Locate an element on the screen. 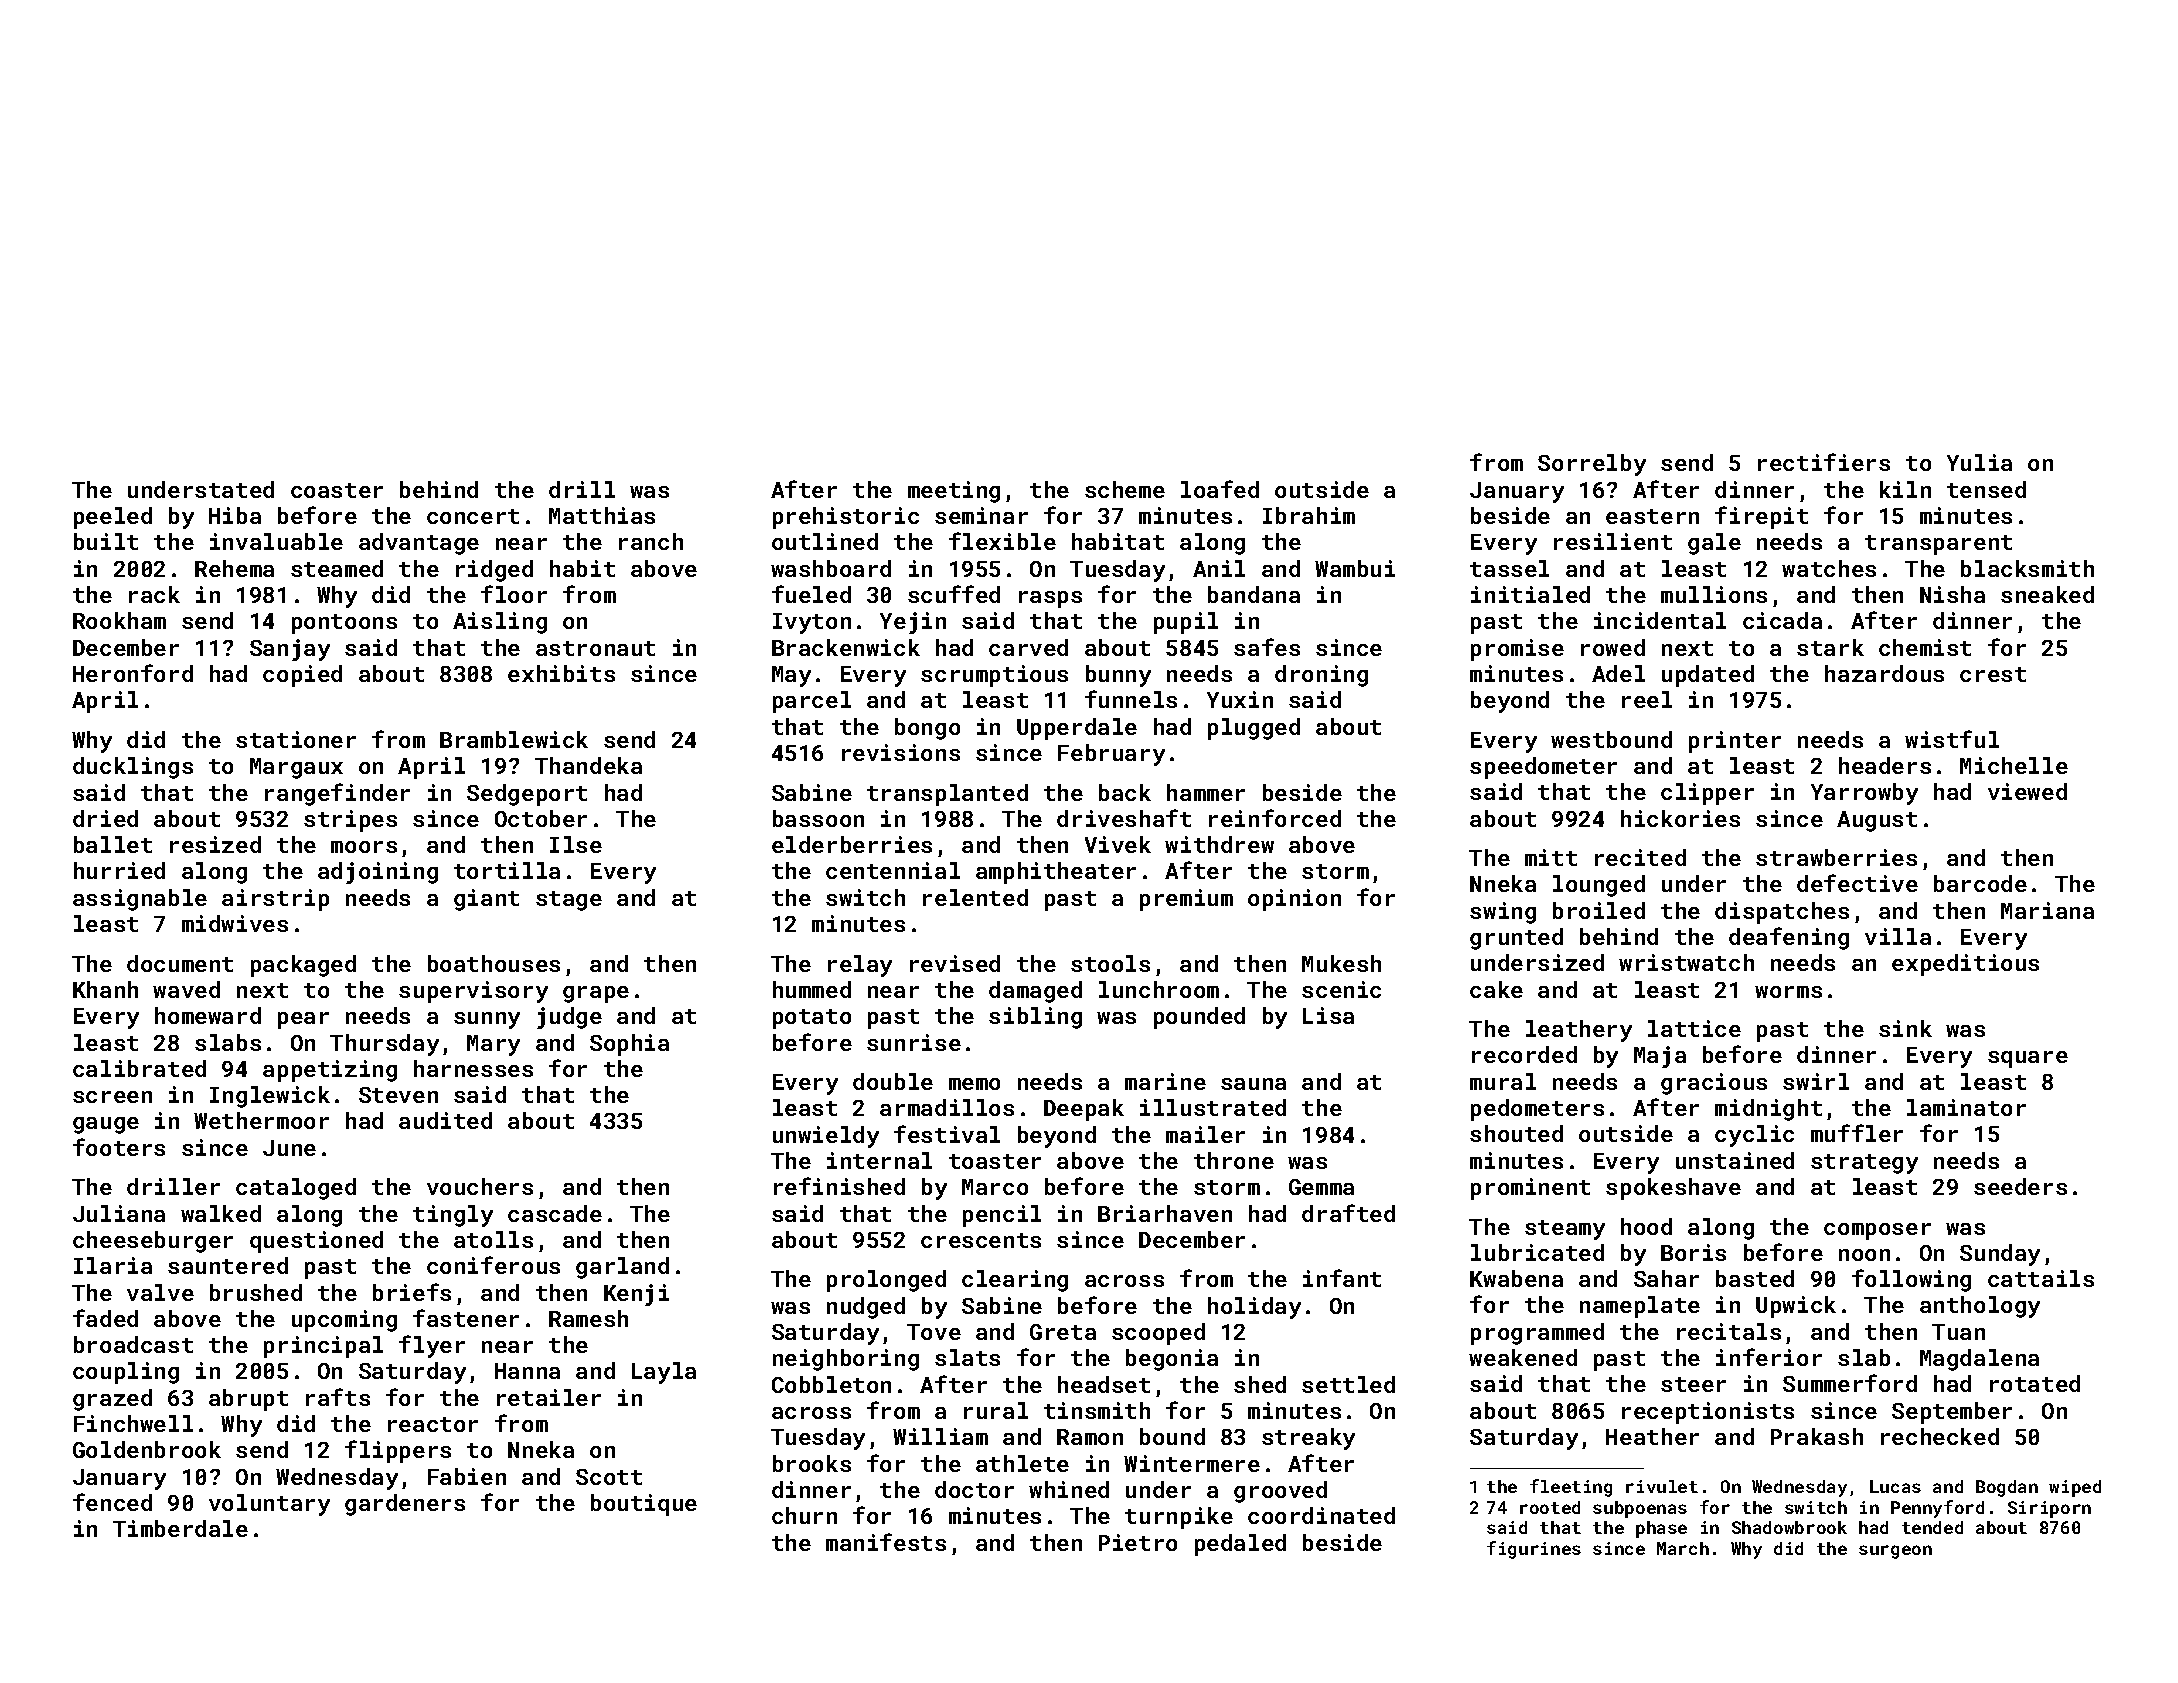 The width and height of the screenshot is (2178, 1683). expeditious is located at coordinates (1965, 965).
